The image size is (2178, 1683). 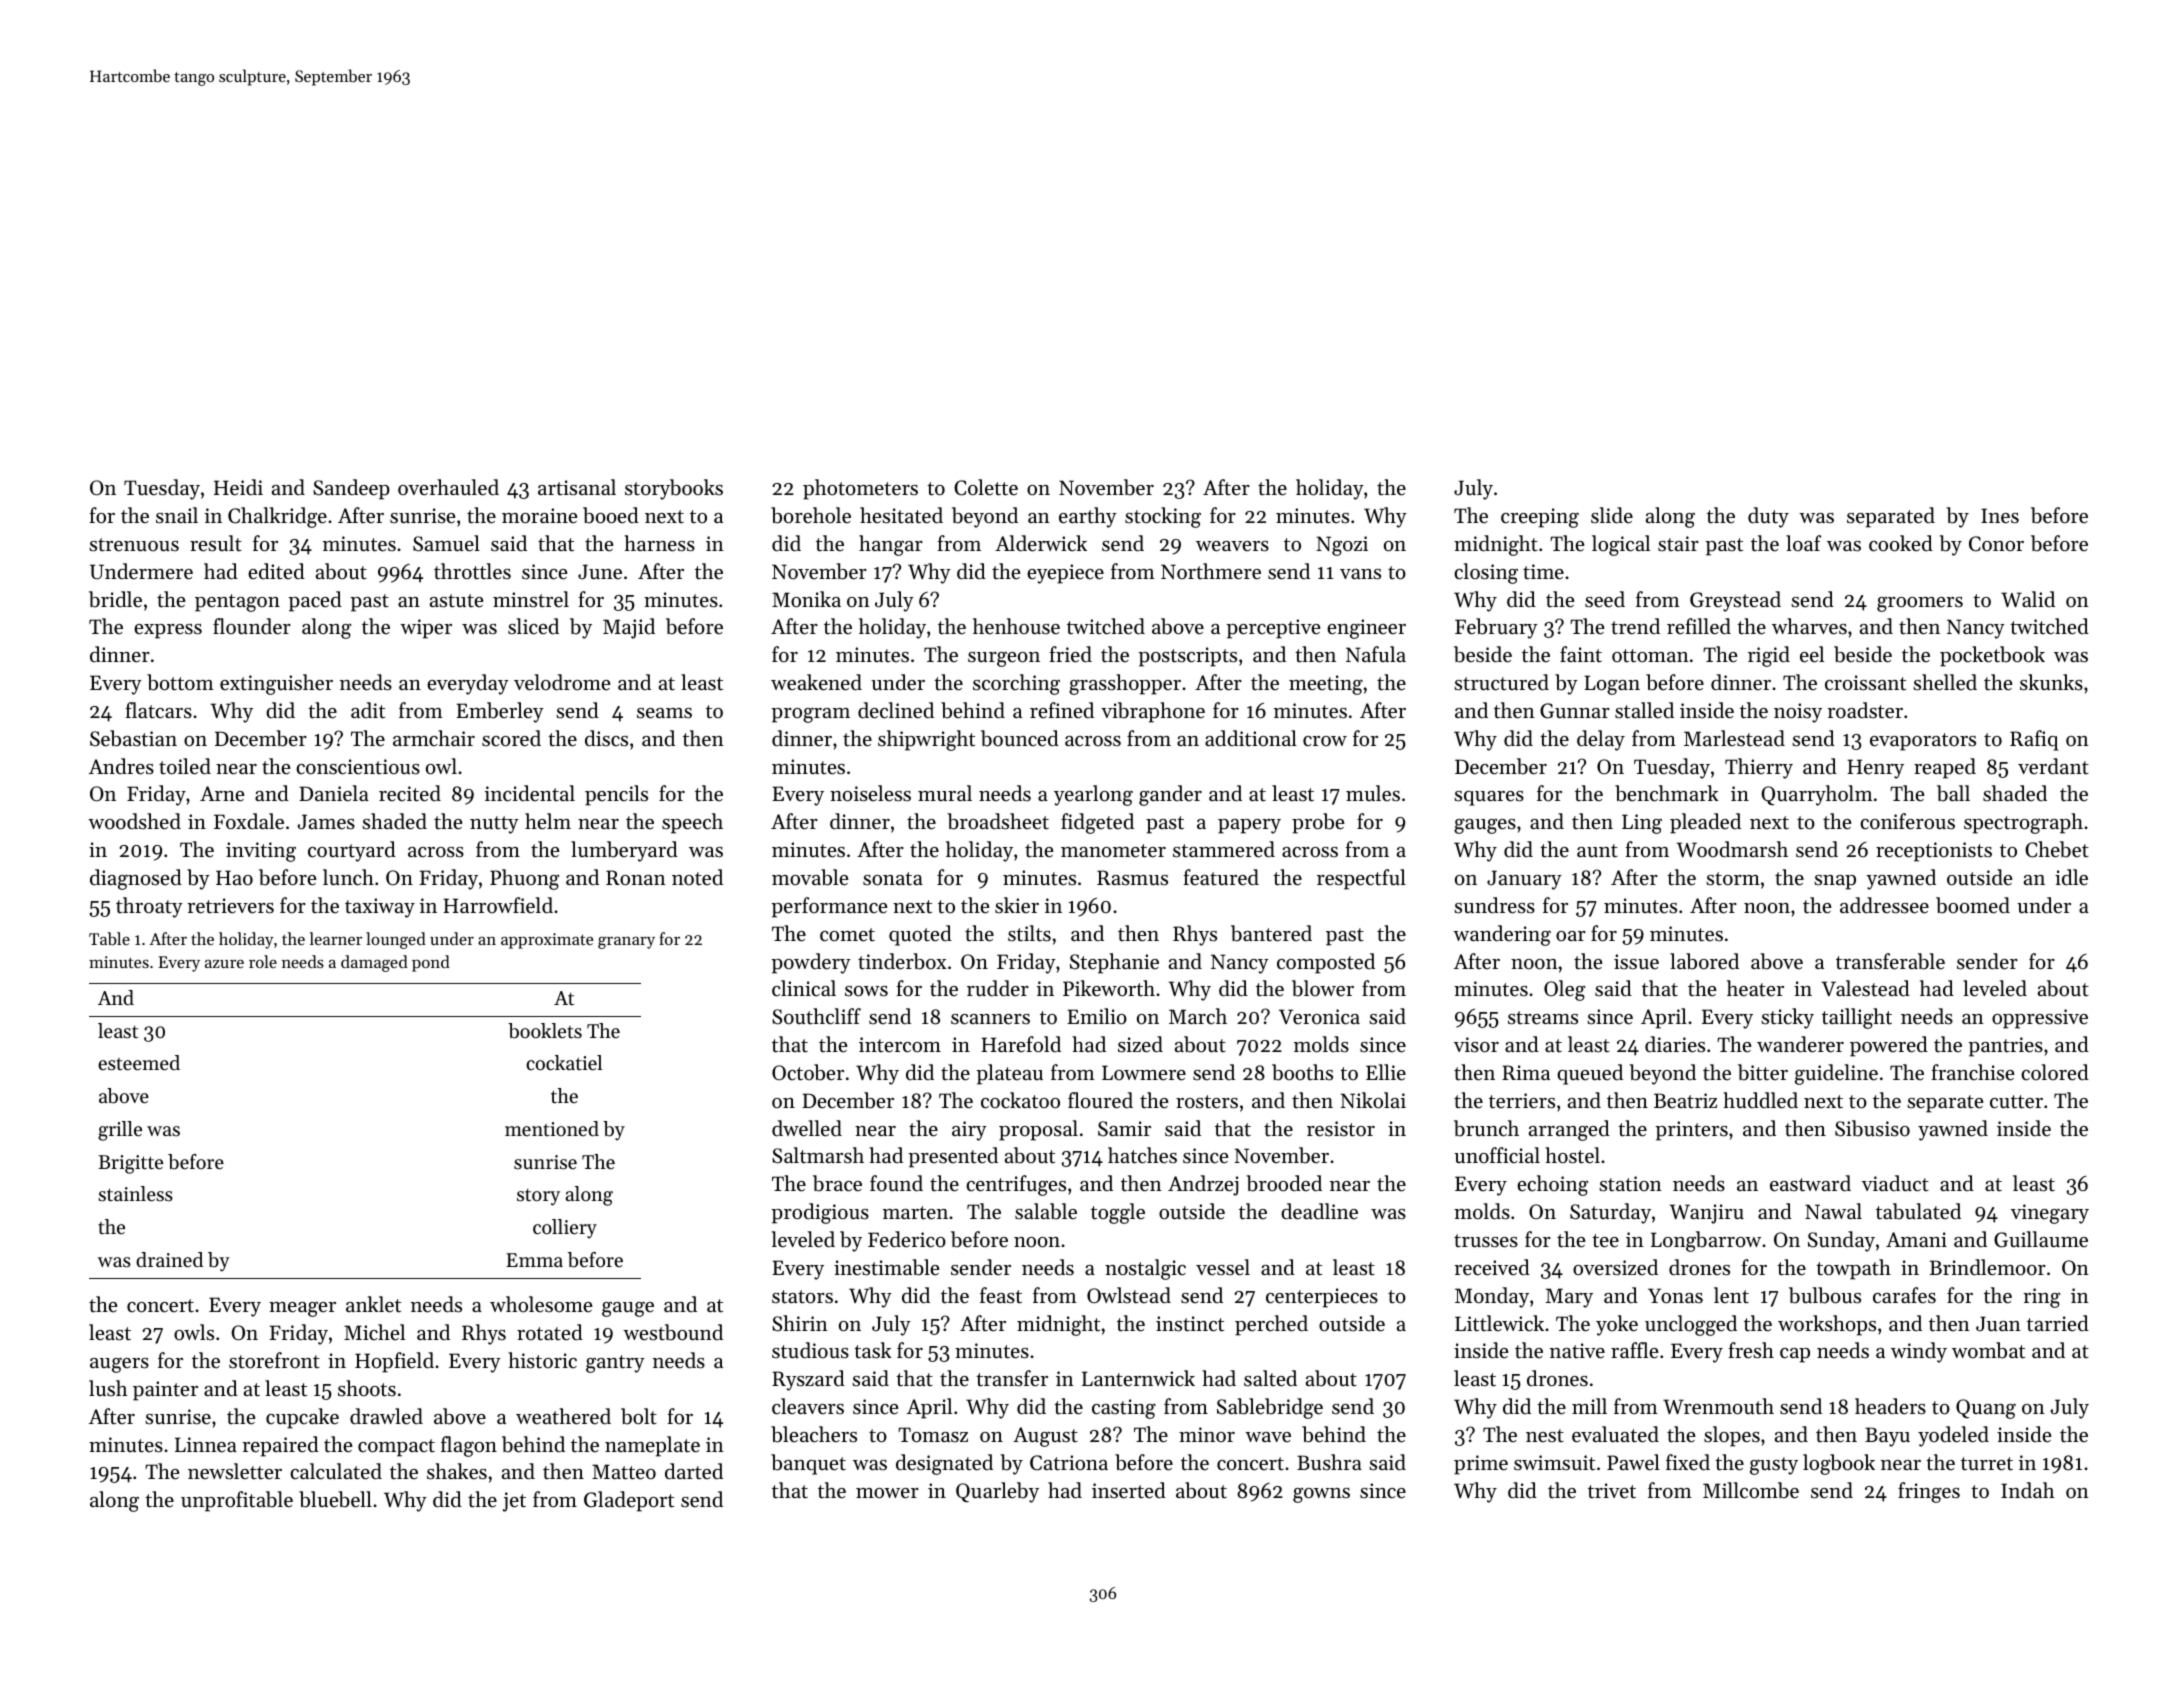 What do you see at coordinates (1271, 933) in the page?
I see `bantered` at bounding box center [1271, 933].
